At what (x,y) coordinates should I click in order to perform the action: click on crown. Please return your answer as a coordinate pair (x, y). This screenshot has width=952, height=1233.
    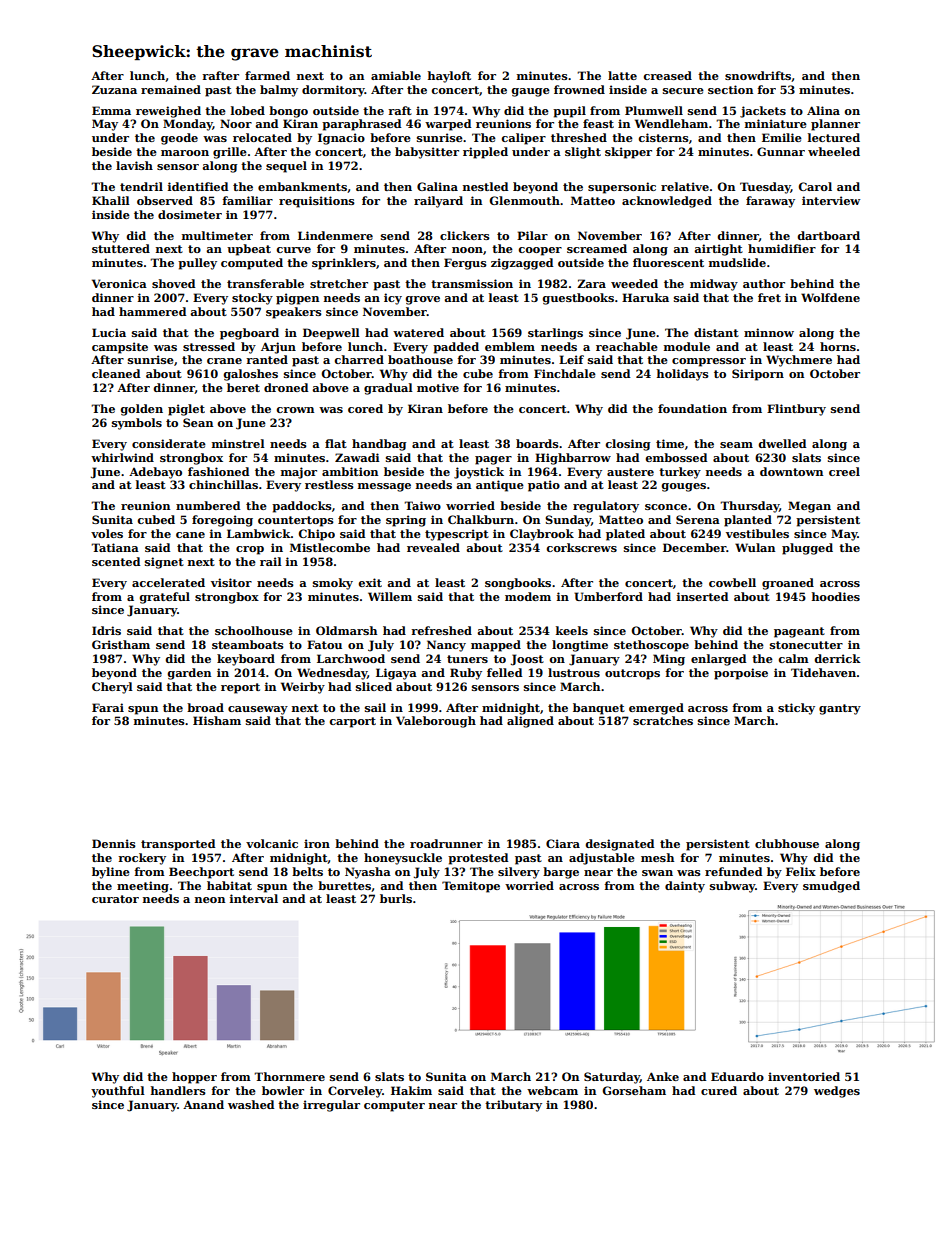
    Looking at the image, I should click on (295, 410).
